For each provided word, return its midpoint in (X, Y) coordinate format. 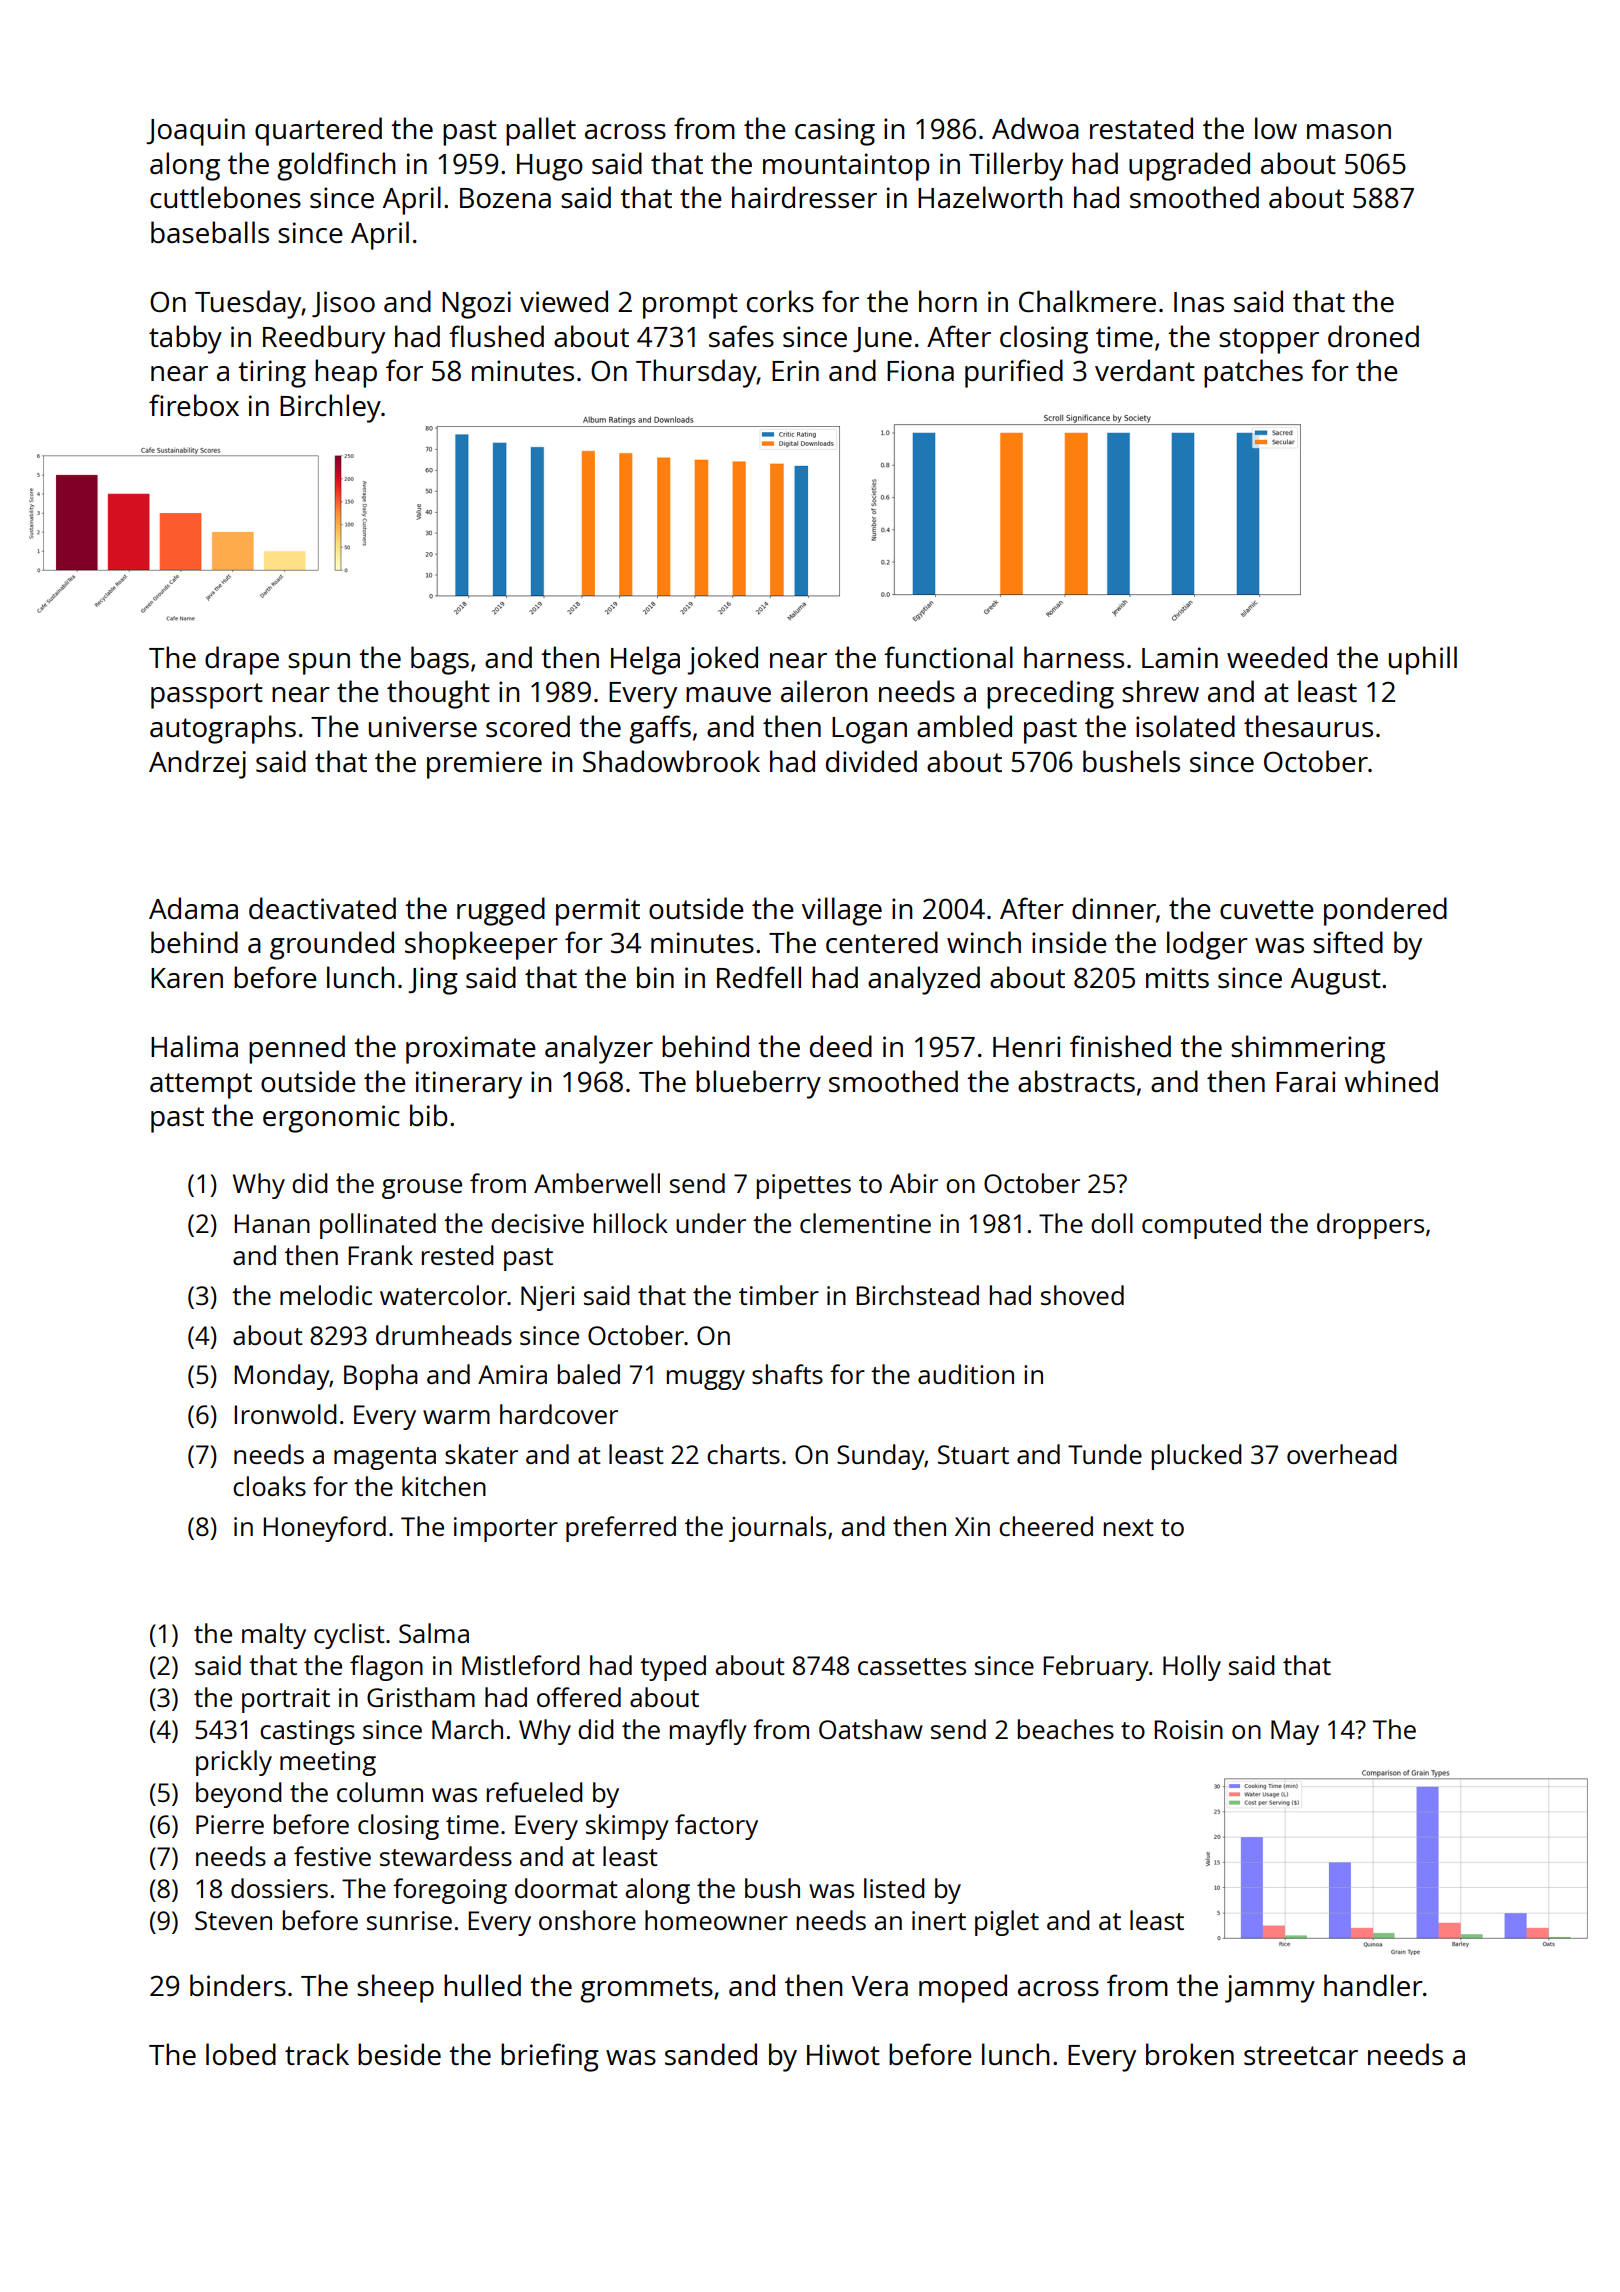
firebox (194, 405)
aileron (824, 691)
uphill (1423, 660)
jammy (1270, 1989)
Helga (645, 660)
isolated (1185, 726)
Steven (233, 1920)
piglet (1007, 1923)
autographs (223, 729)
